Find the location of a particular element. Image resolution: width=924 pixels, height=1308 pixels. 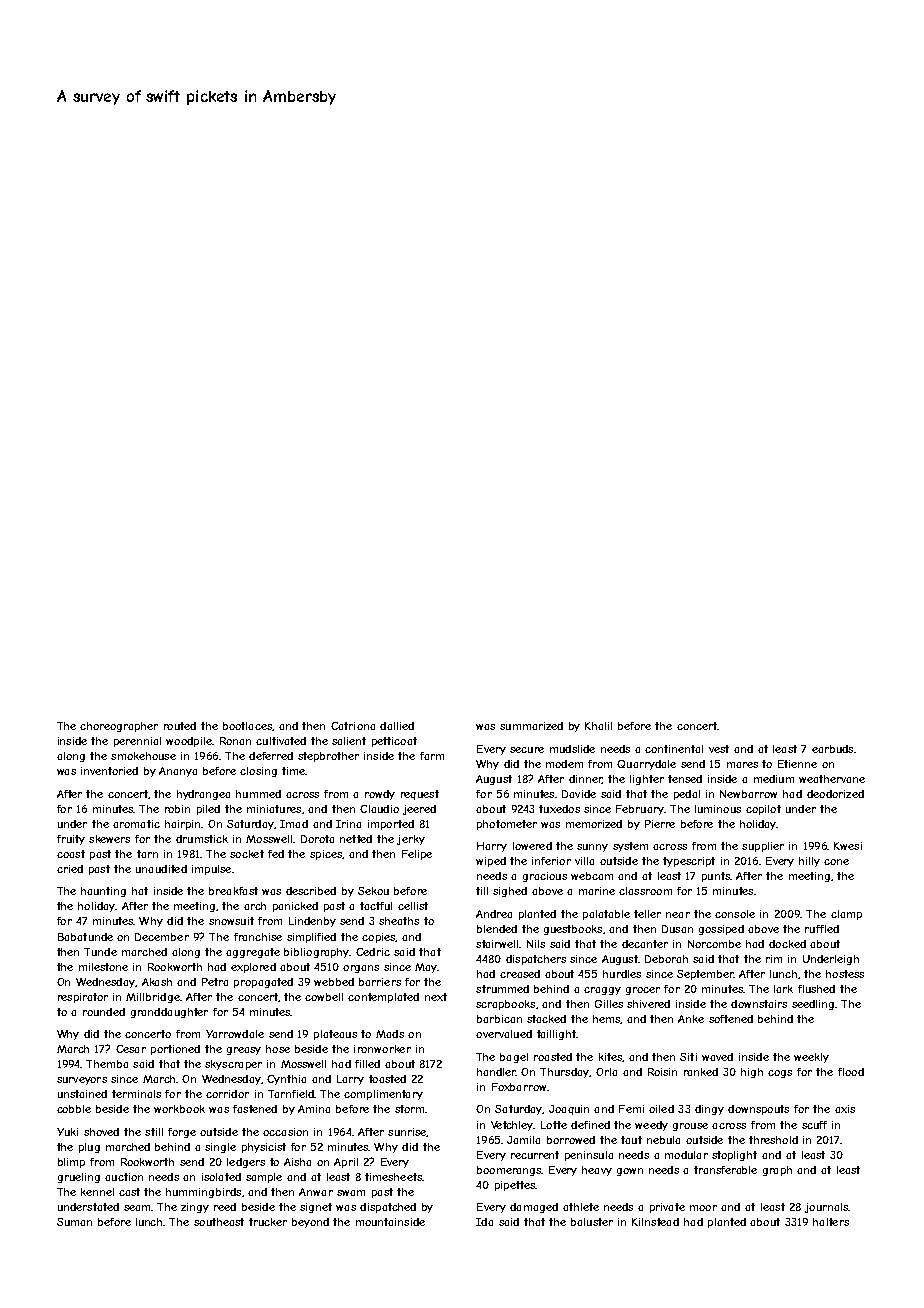

creased is located at coordinates (520, 974).
